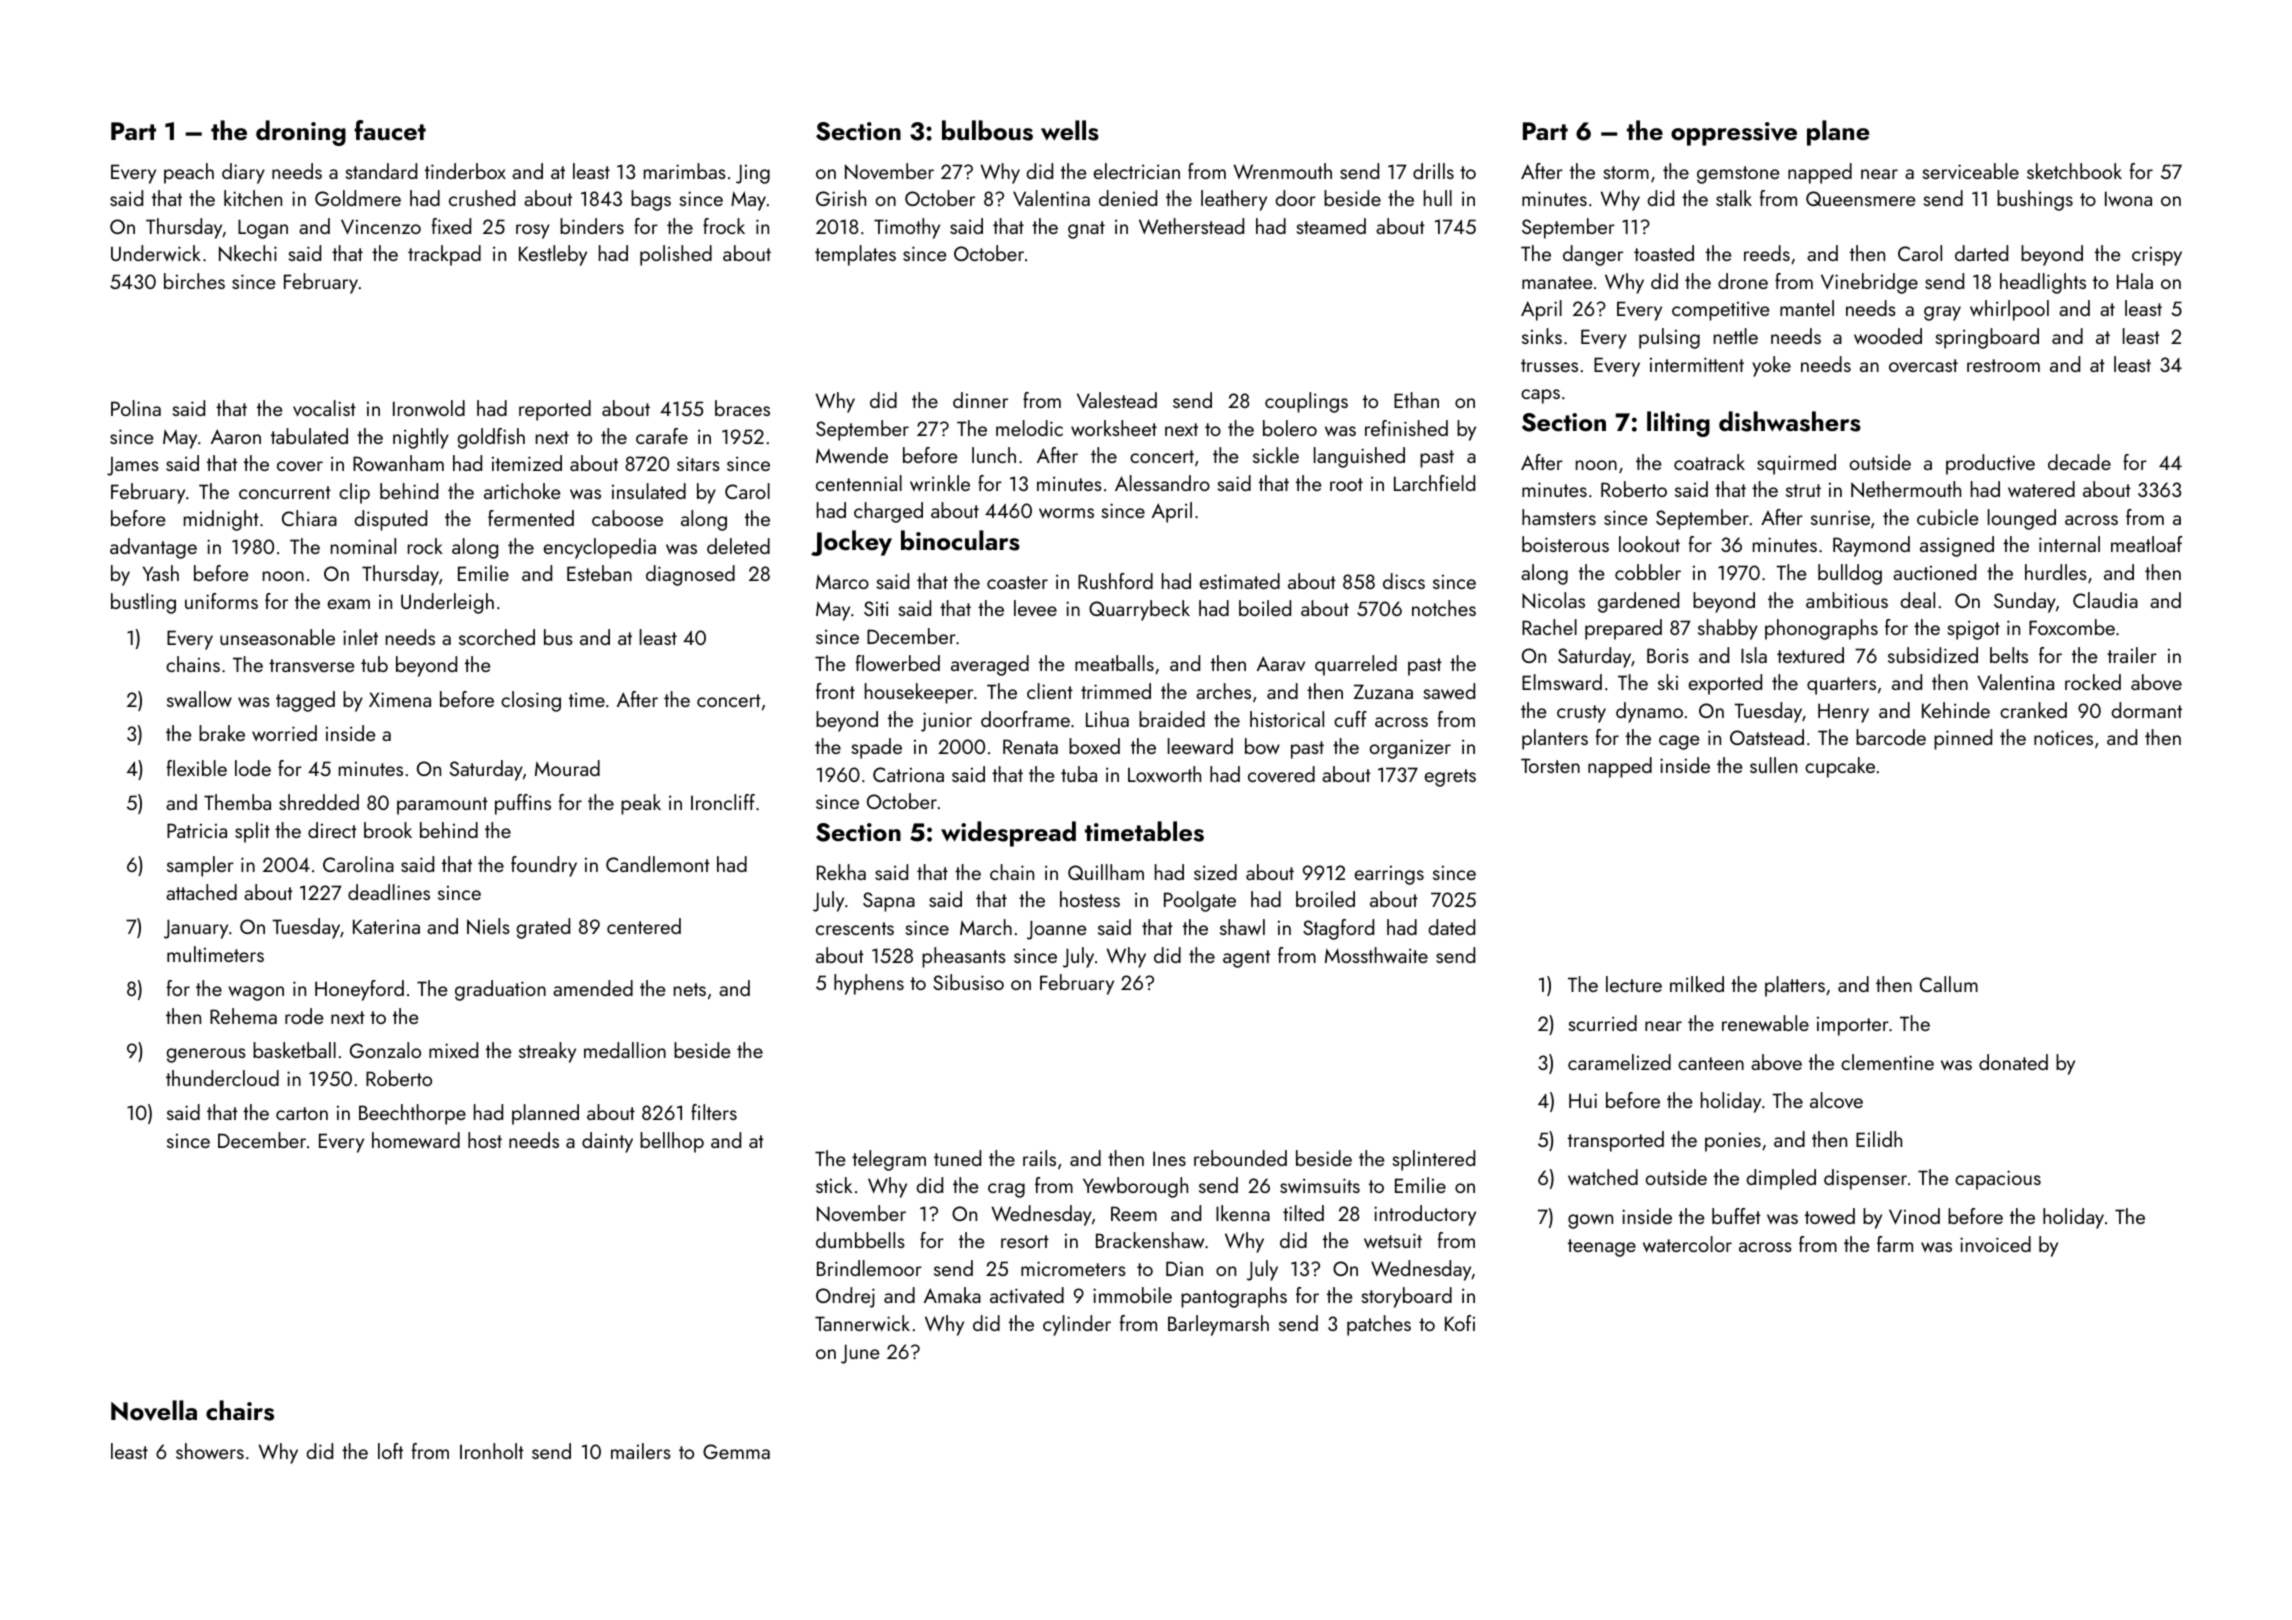 The height and width of the screenshot is (1620, 2292). I want to click on Hui, so click(1583, 1100).
